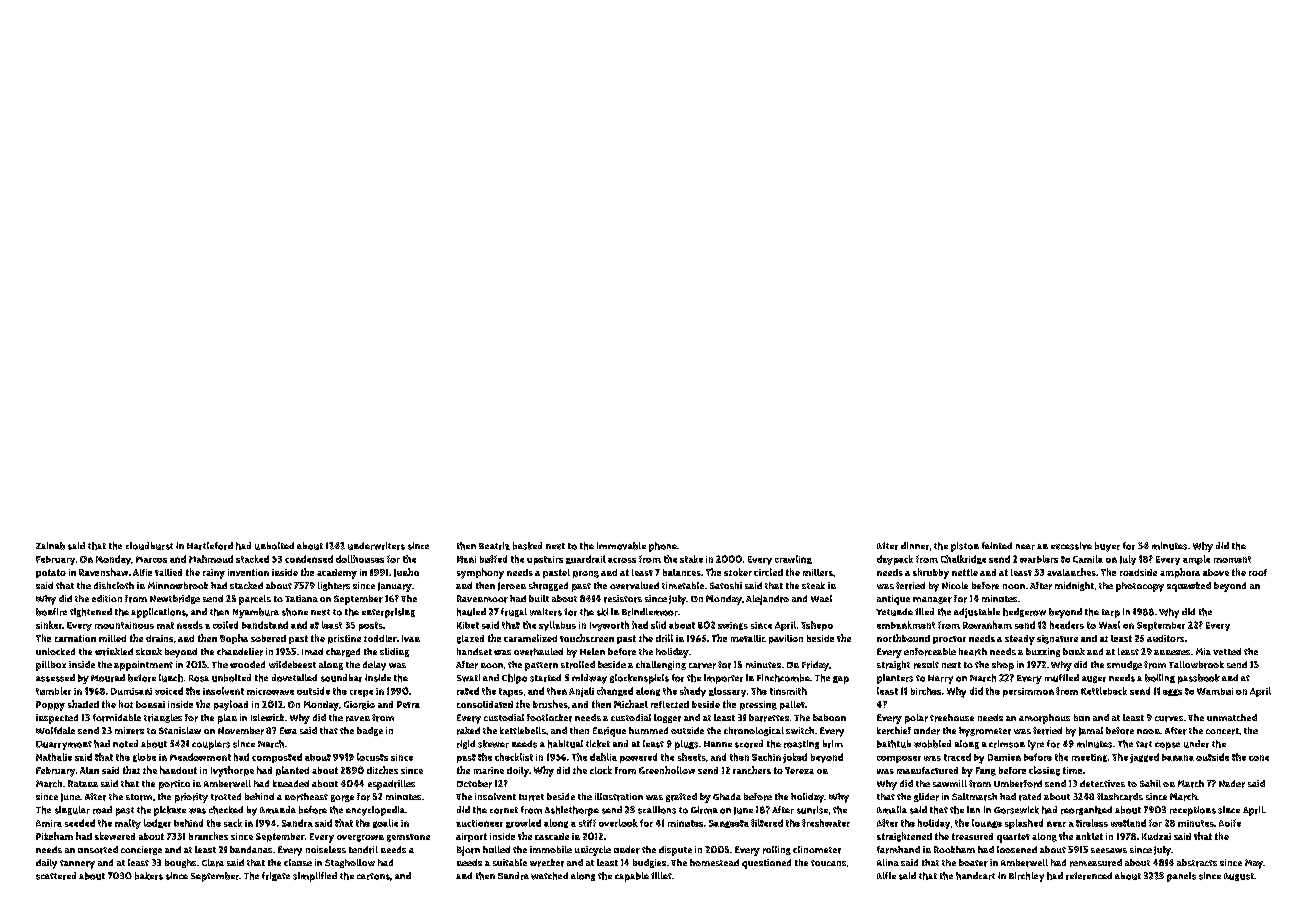 The image size is (1308, 924). I want to click on vetted, so click(1227, 651).
